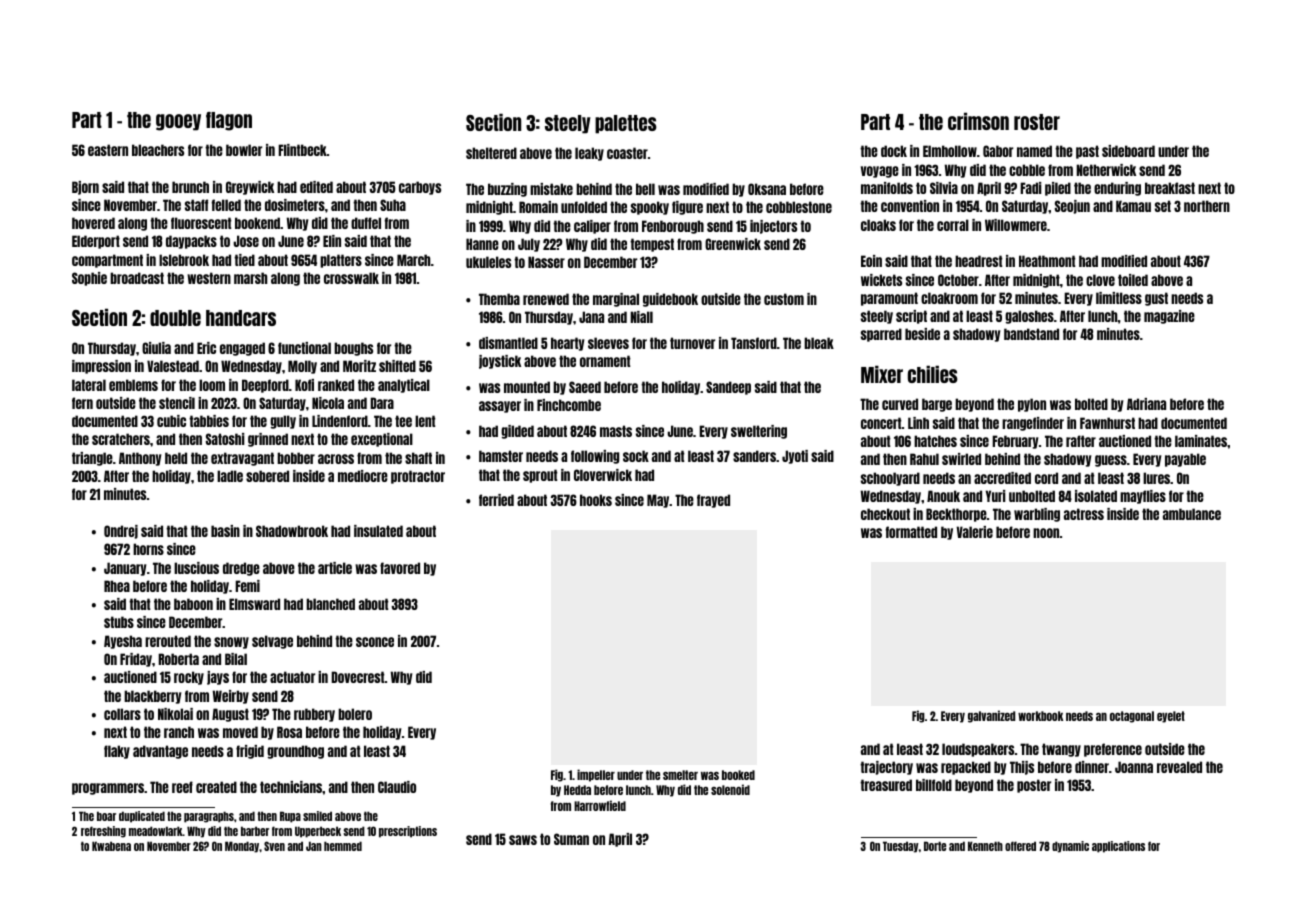  Describe the element at coordinates (773, 227) in the screenshot. I see `injectors` at that location.
